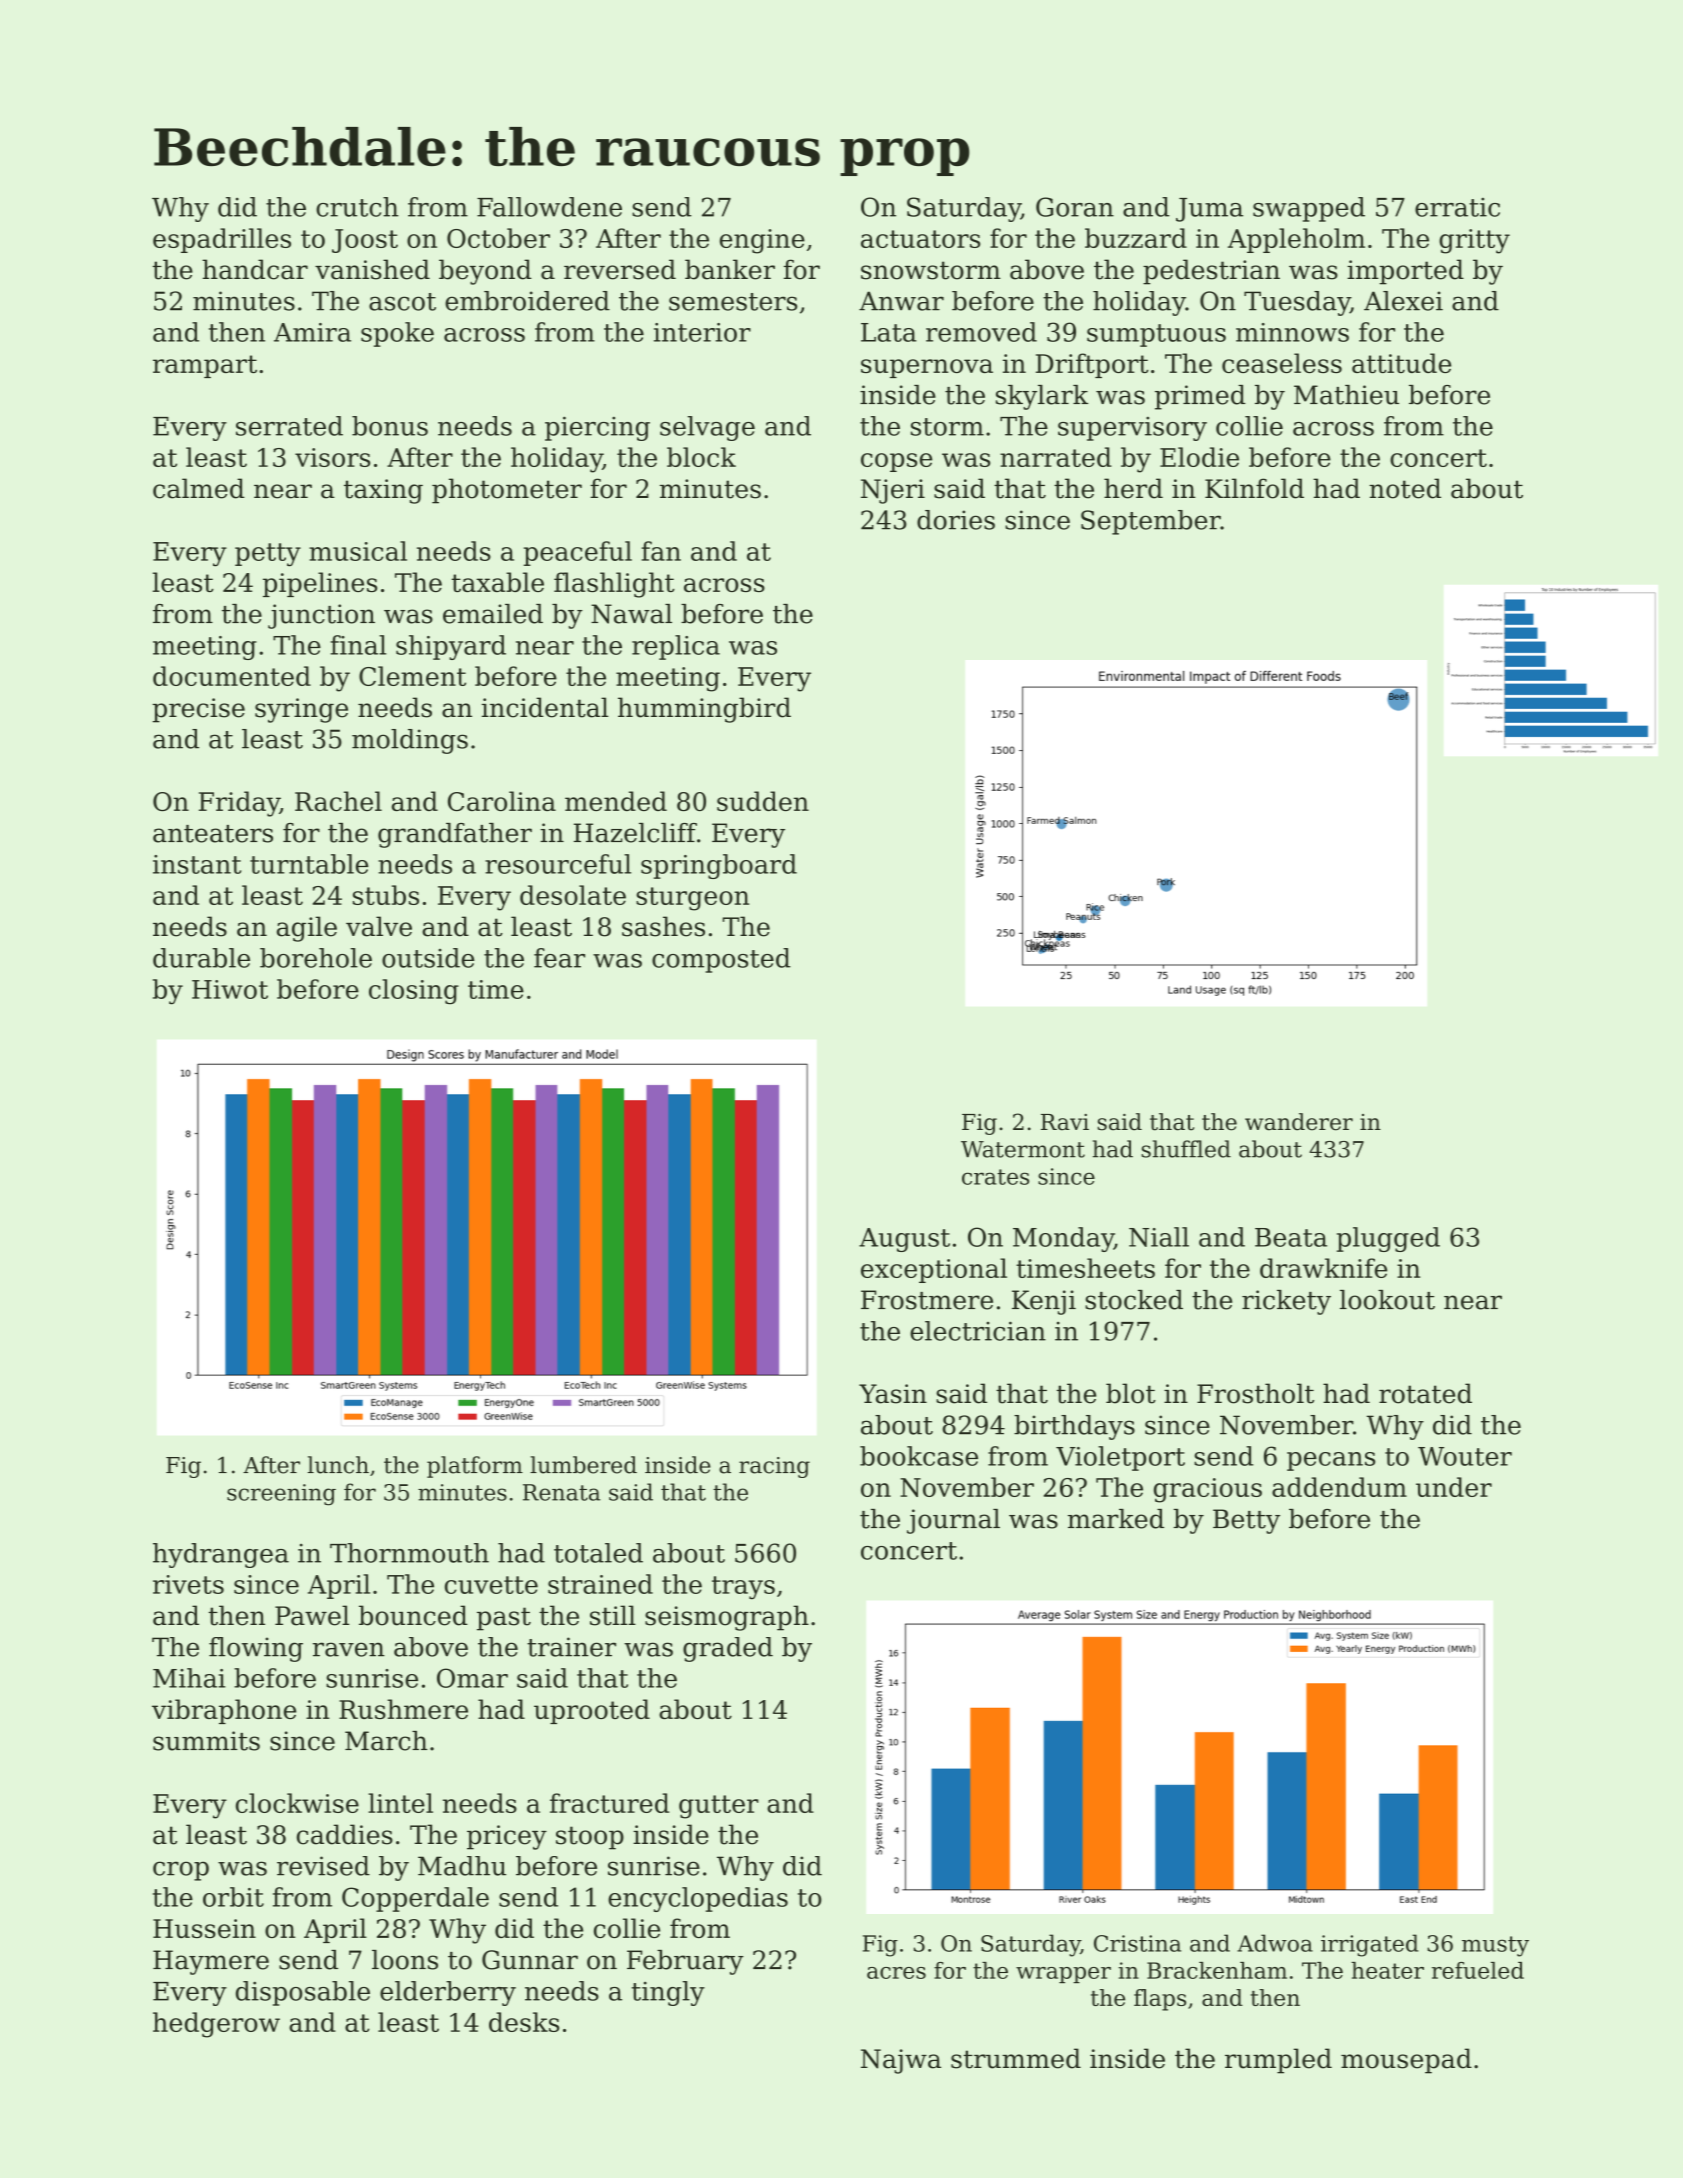  I want to click on Mihai, so click(189, 1678).
